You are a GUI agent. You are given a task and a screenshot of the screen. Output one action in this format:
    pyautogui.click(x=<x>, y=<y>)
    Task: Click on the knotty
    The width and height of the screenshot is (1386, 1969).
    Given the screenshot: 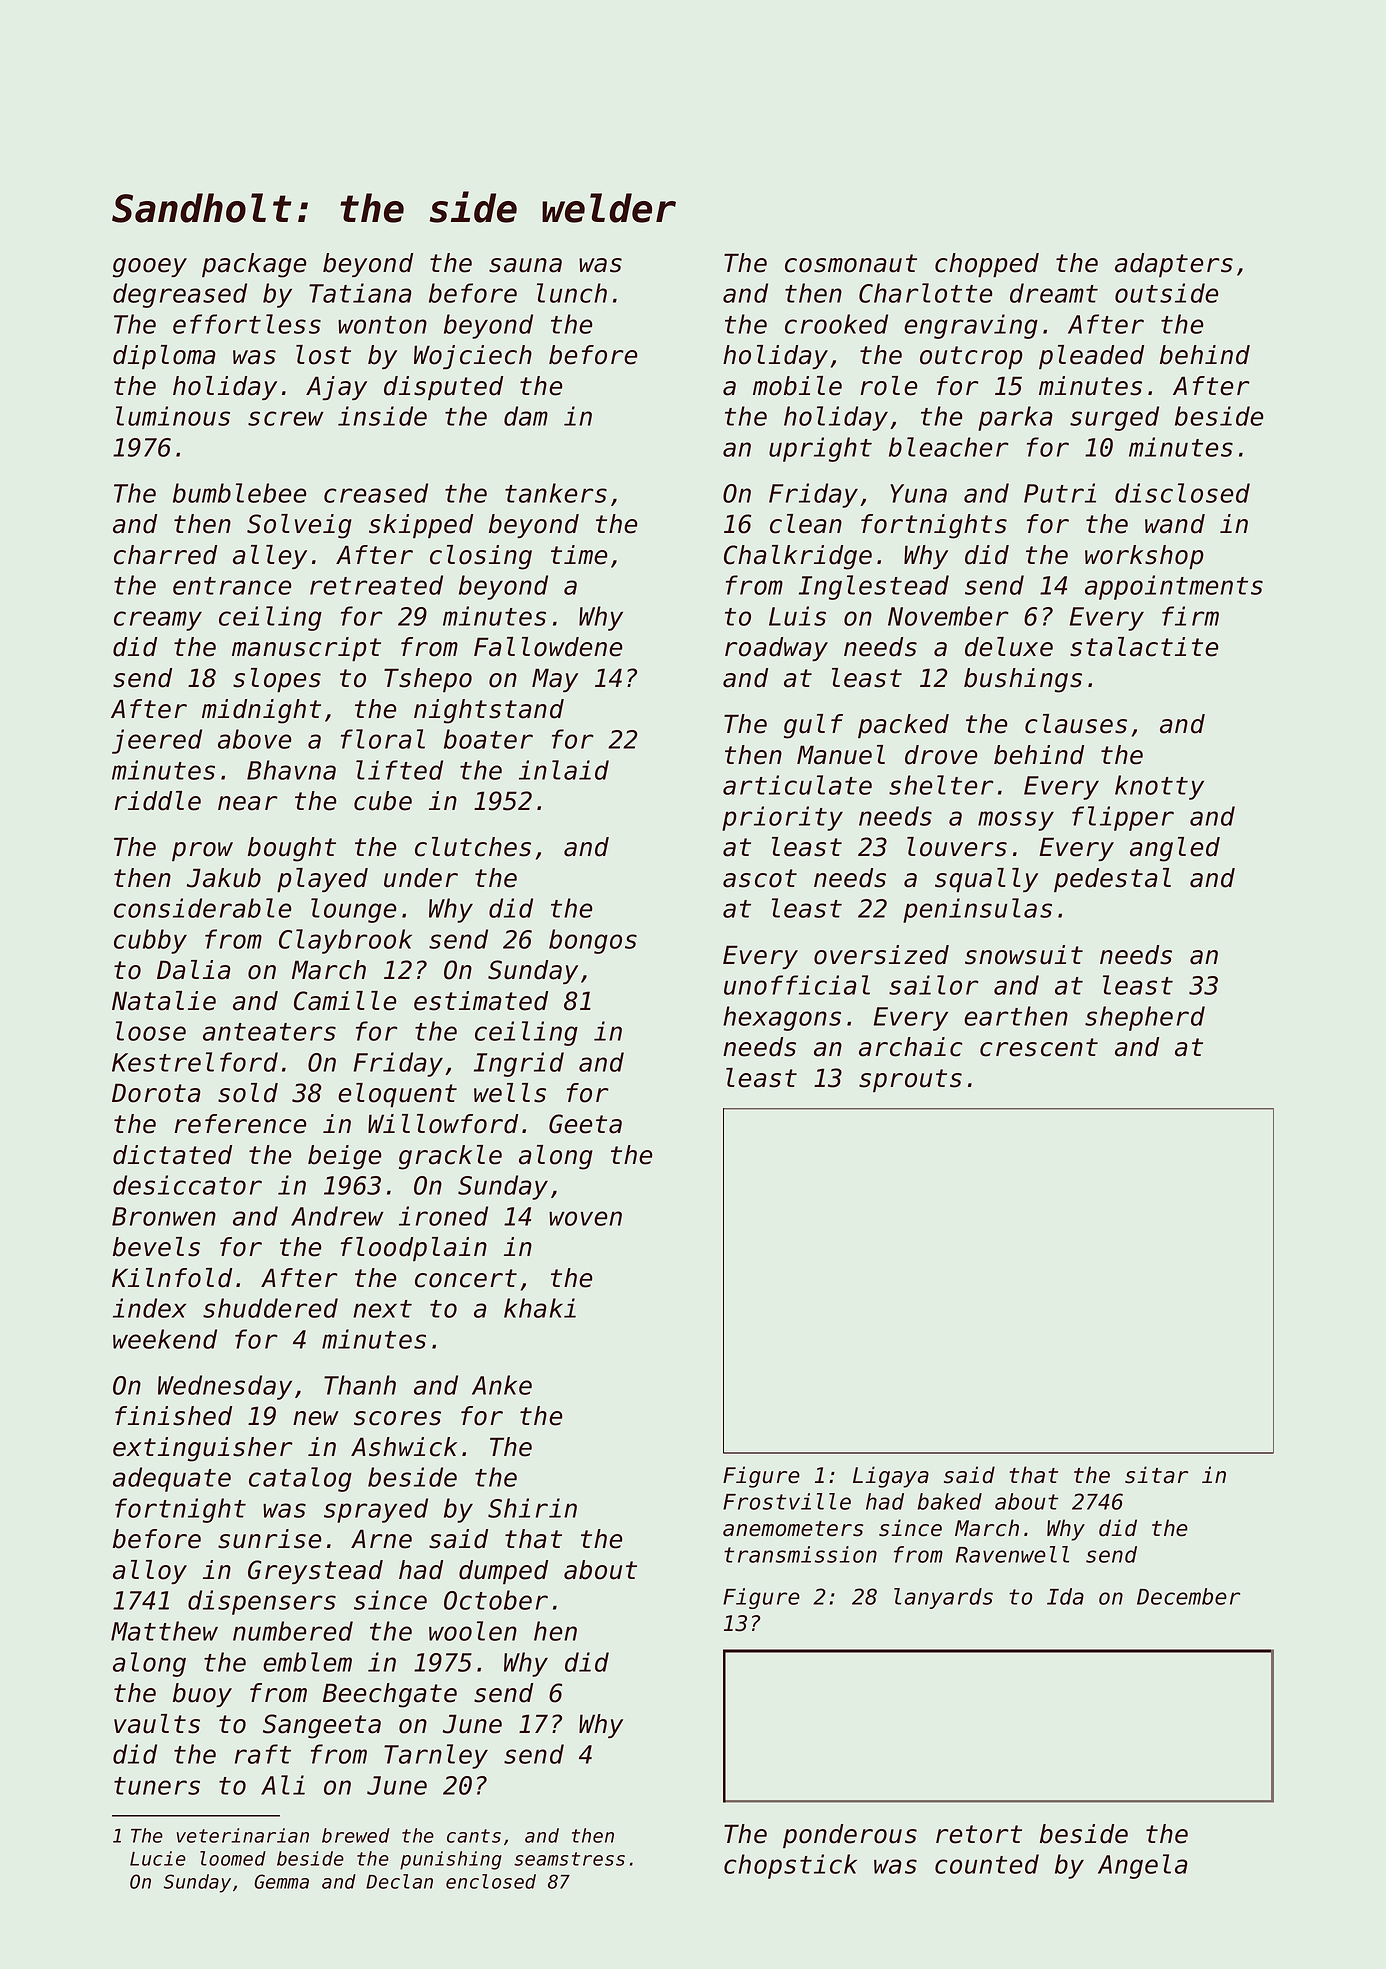 What is the action you would take?
    pyautogui.click(x=1159, y=787)
